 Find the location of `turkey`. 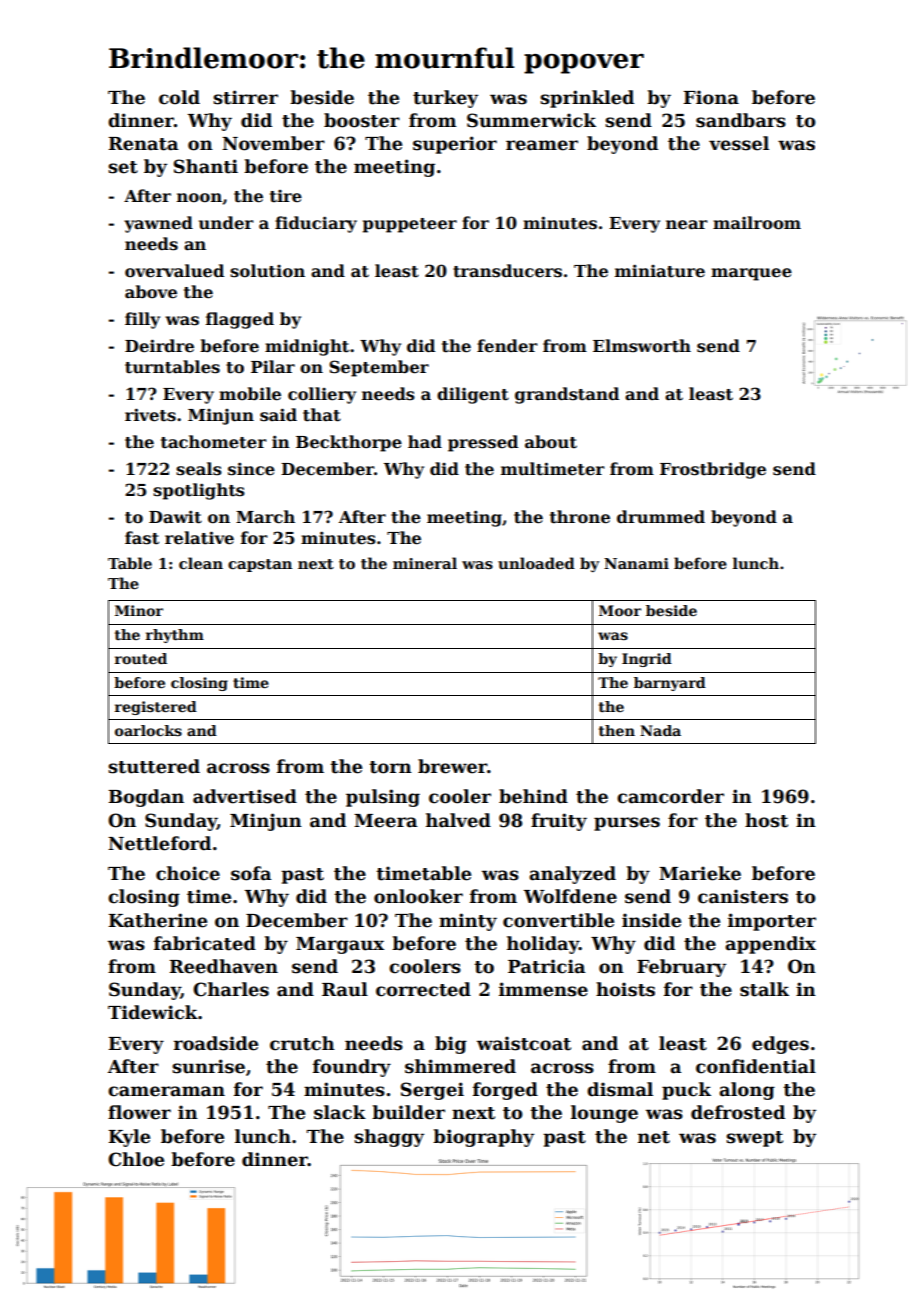

turkey is located at coordinates (445, 99).
